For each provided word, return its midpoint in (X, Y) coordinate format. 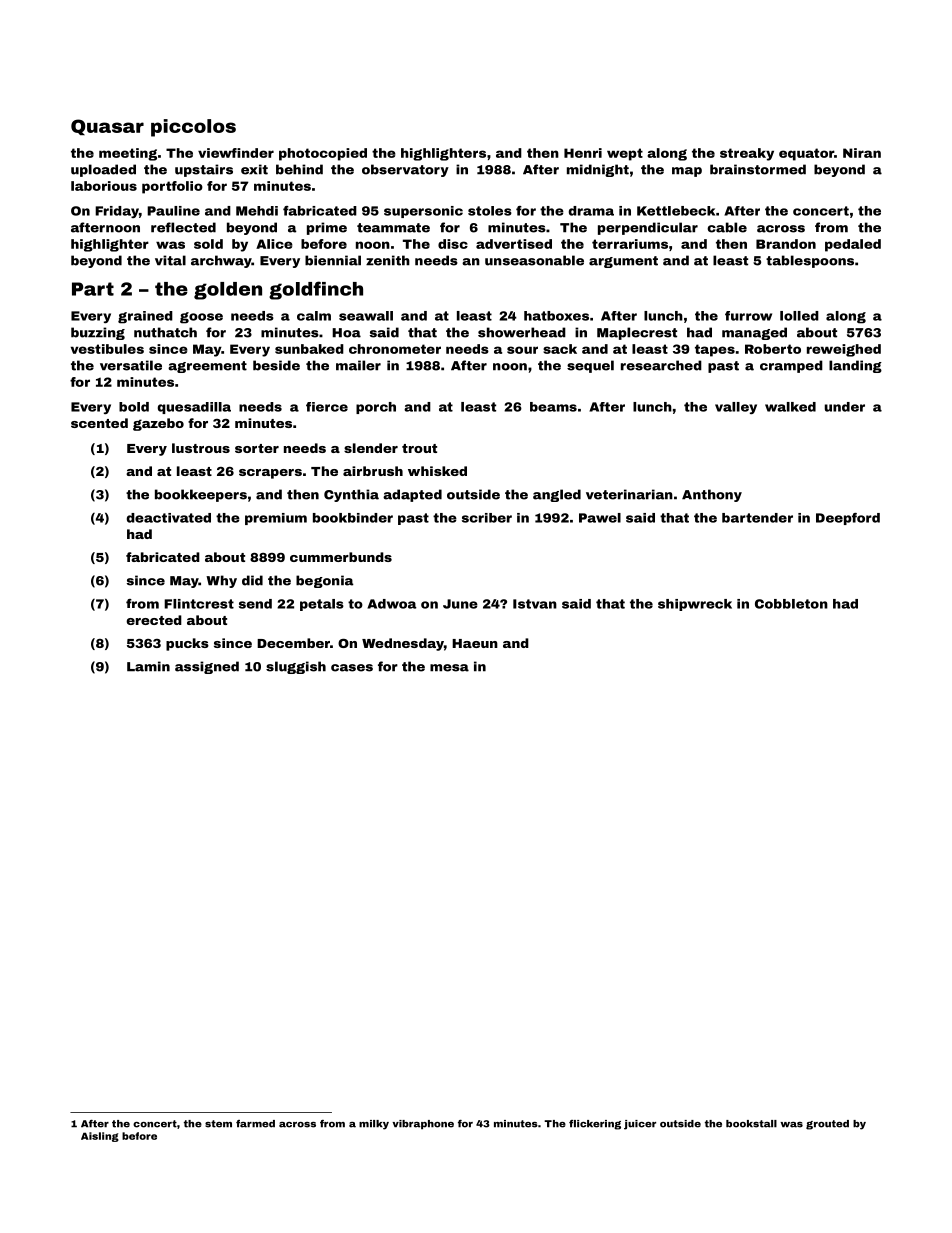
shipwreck (695, 605)
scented (99, 423)
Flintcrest (199, 604)
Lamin (148, 666)
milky (374, 1125)
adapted (412, 495)
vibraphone (423, 1125)
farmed (255, 1124)
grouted (827, 1125)
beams (553, 407)
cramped (791, 366)
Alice (274, 244)
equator (806, 154)
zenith (388, 260)
